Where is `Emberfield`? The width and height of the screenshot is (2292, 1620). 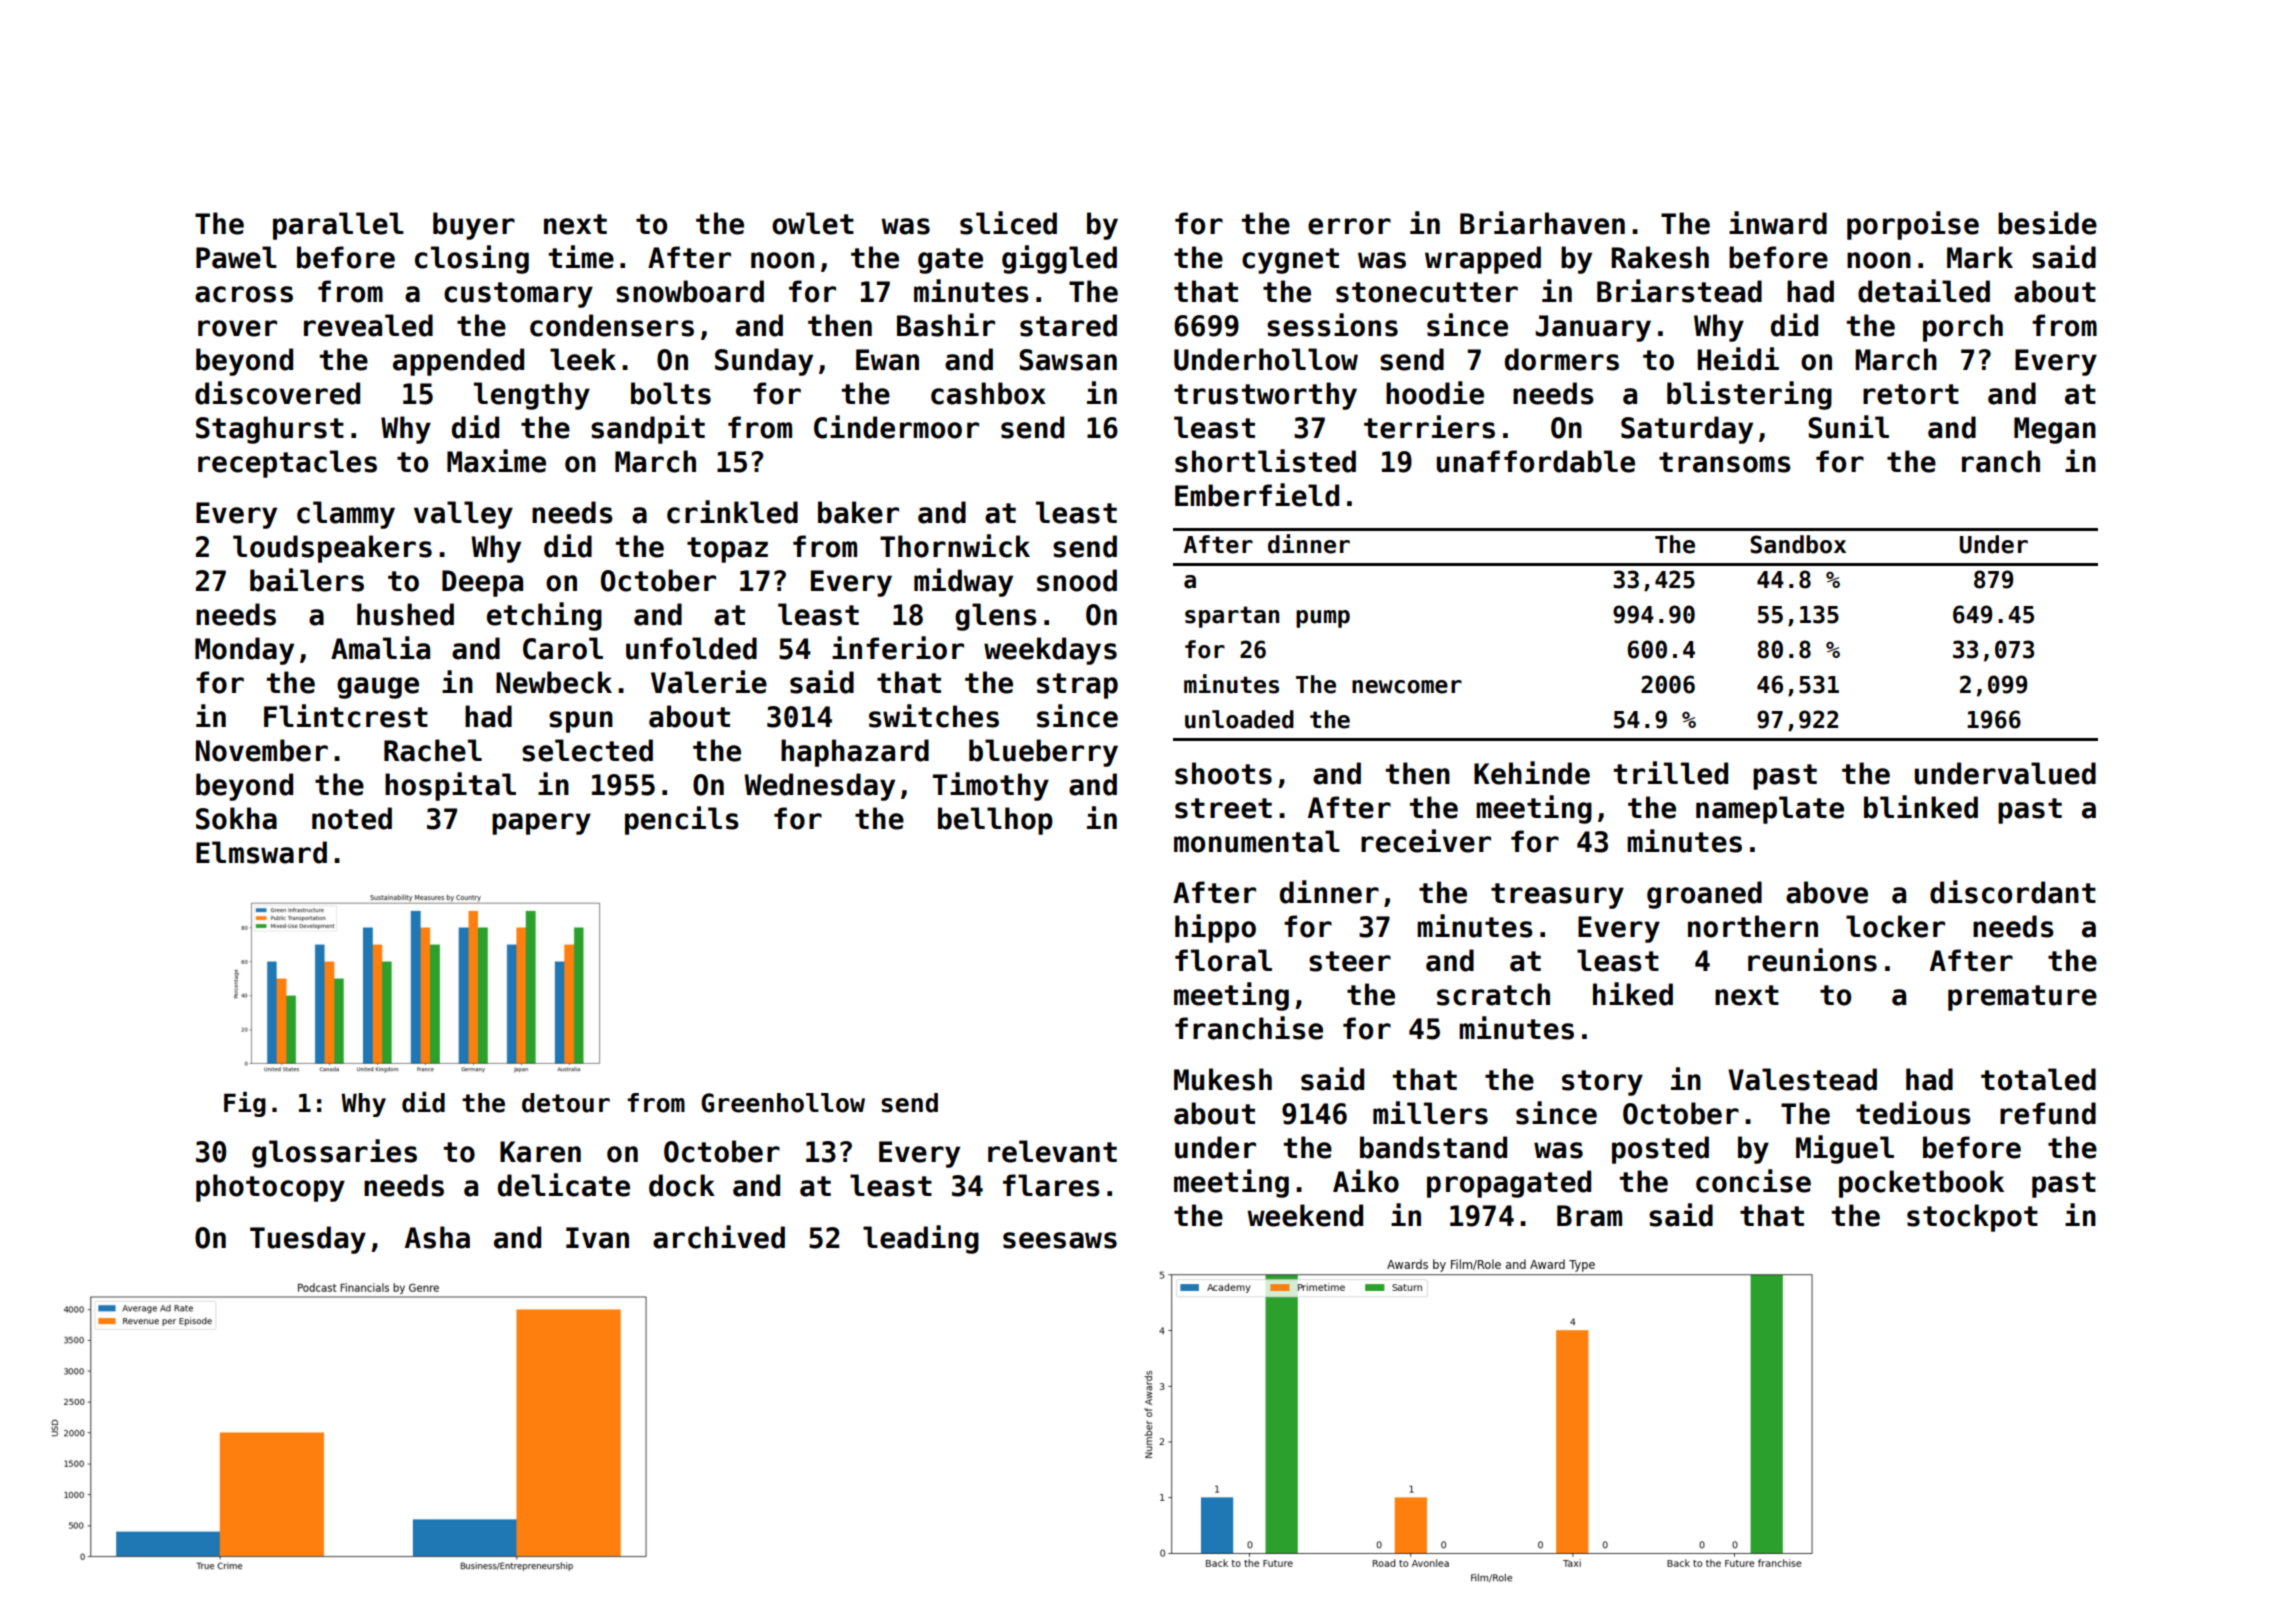 Emberfield is located at coordinates (1257, 495).
